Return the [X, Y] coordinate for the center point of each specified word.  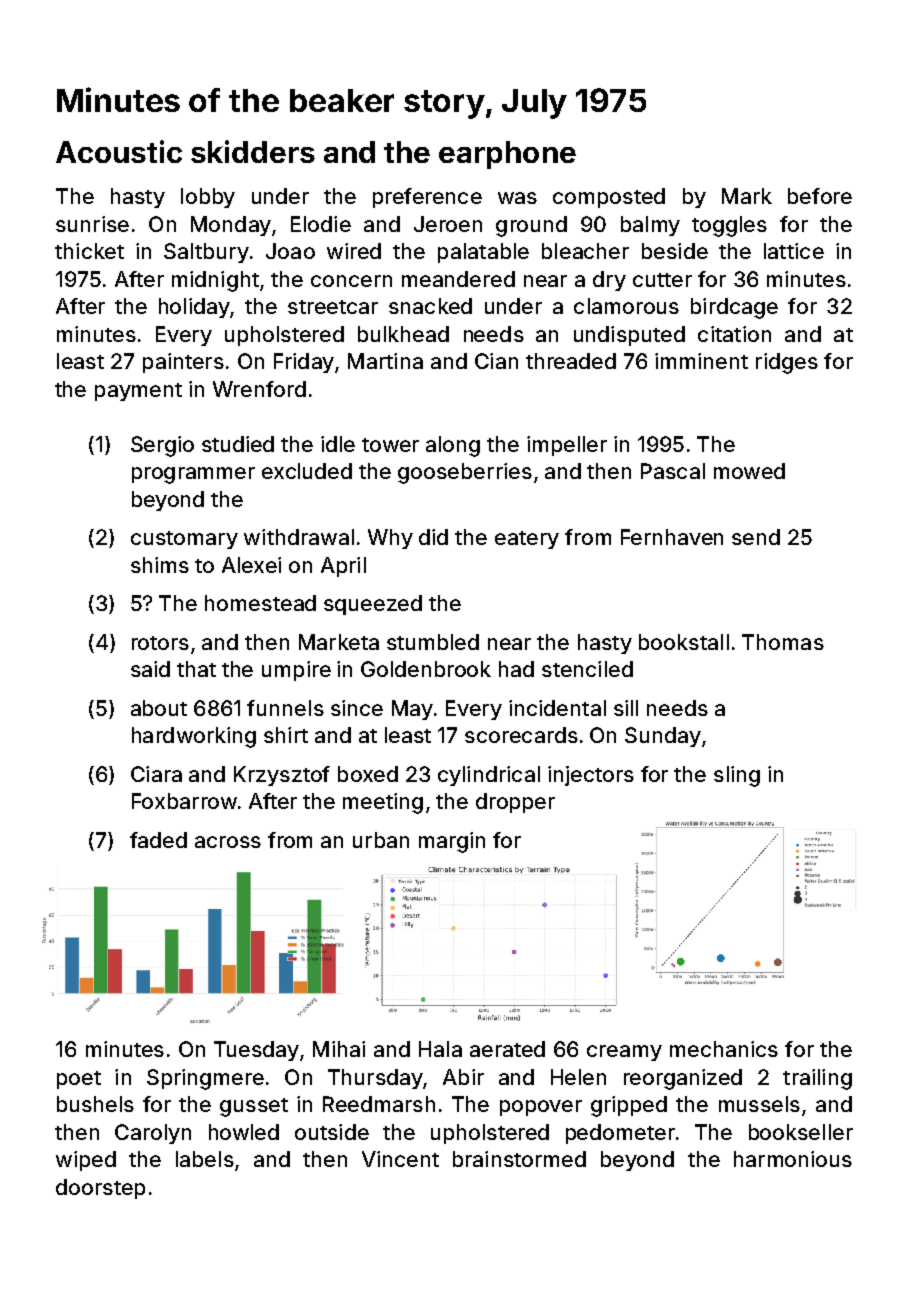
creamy [624, 1053]
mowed [749, 471]
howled [244, 1132]
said [150, 669]
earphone [507, 155]
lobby [208, 198]
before [820, 196]
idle [338, 444]
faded [158, 840]
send [756, 537]
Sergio [162, 446]
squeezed [373, 605]
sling [737, 776]
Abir [463, 1077]
